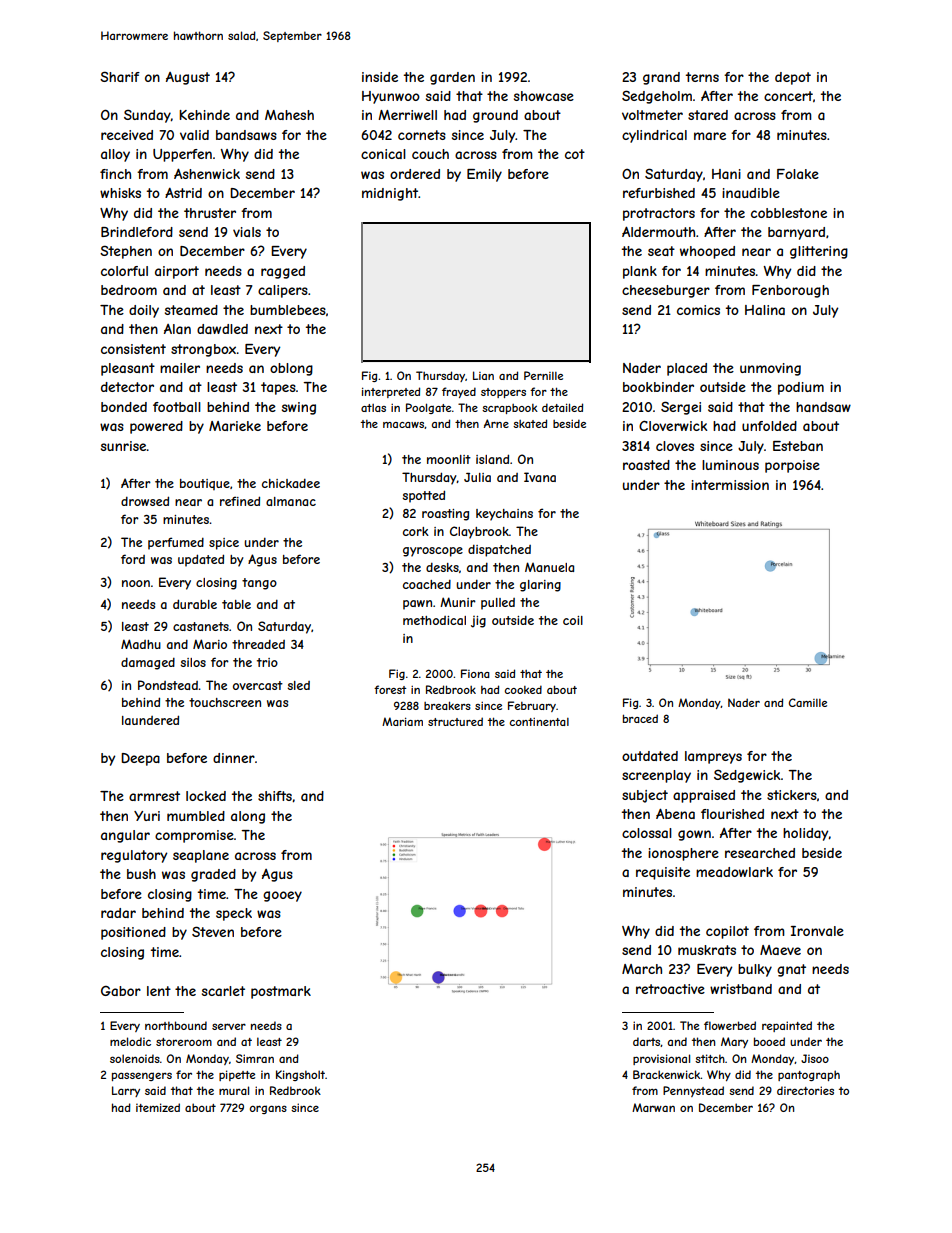  I want to click on porpoise, so click(792, 466).
